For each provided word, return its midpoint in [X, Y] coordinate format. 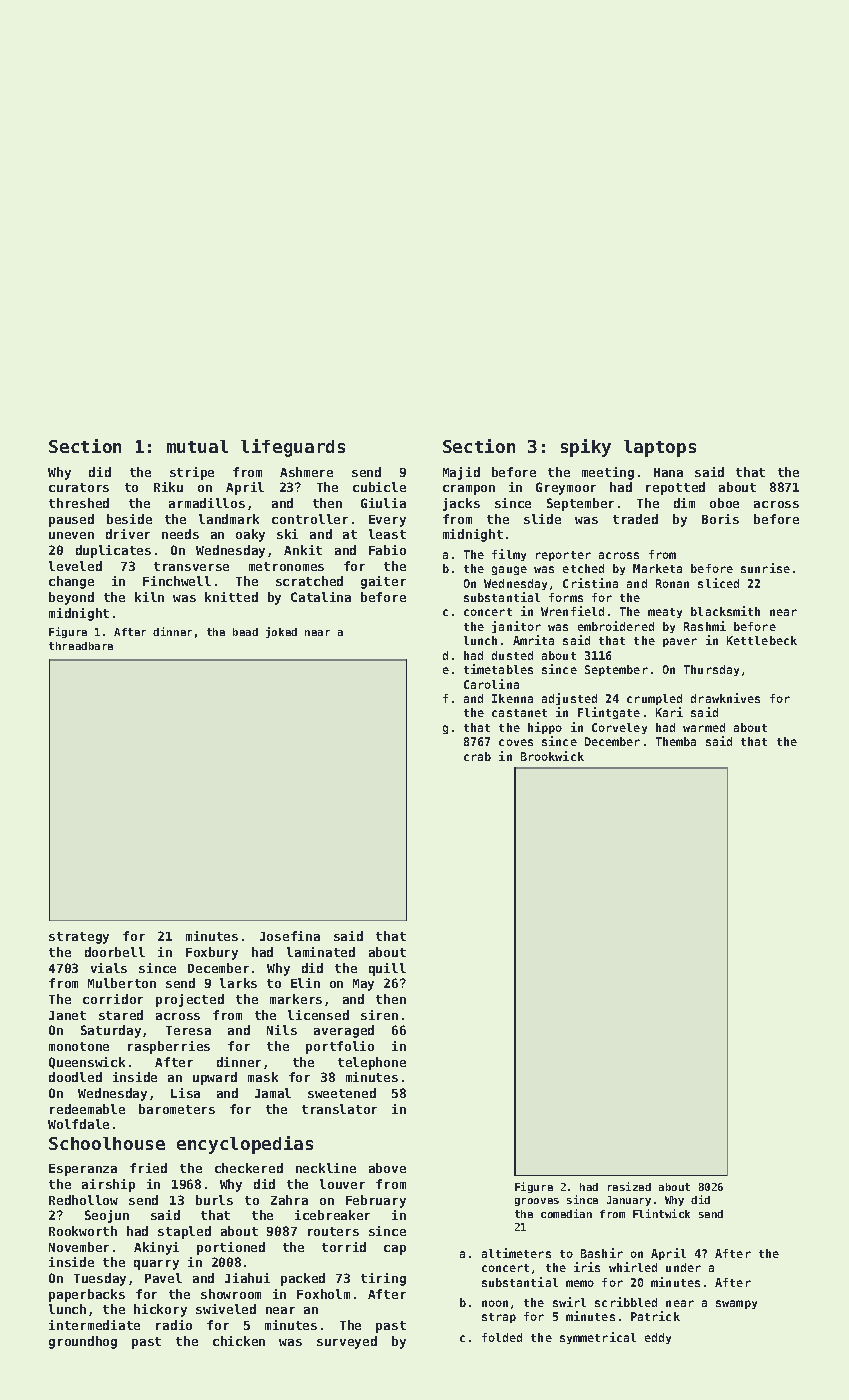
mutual [197, 446]
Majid [461, 473]
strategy [79, 938]
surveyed [347, 1342]
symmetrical [598, 1338]
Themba [676, 741]
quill [387, 969]
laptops [660, 448]
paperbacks [87, 1295]
